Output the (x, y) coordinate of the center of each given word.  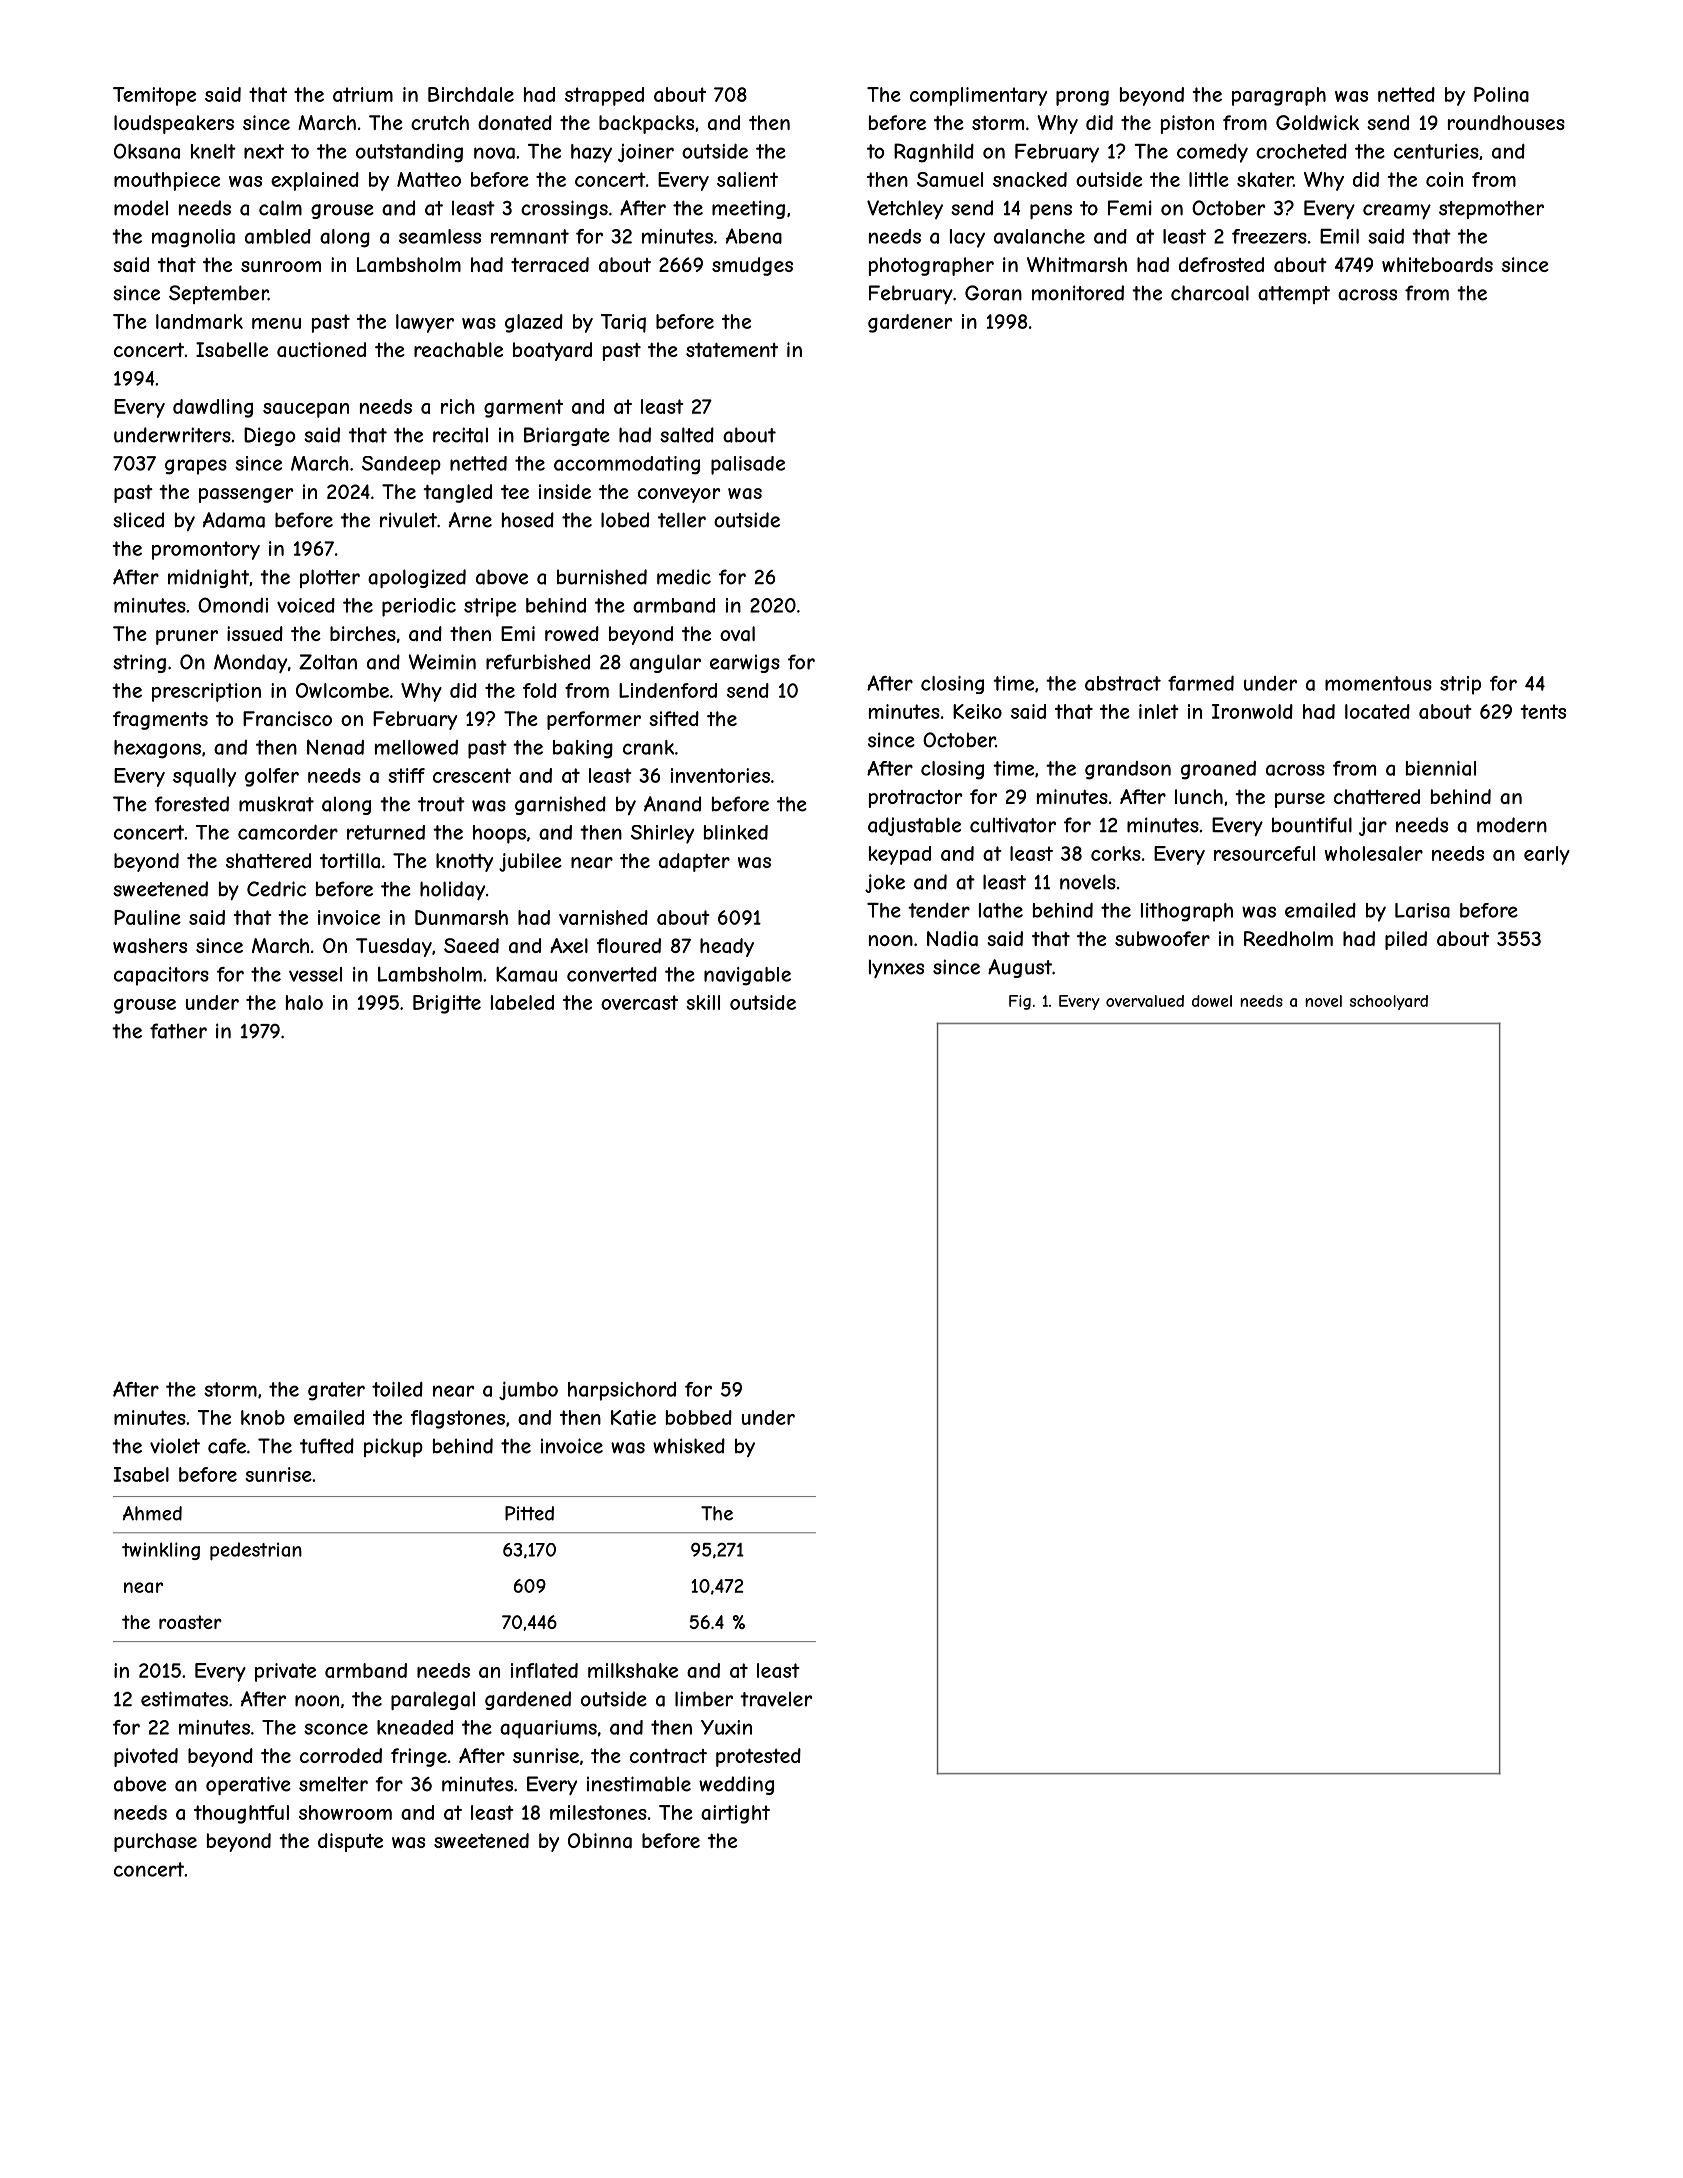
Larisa (1422, 910)
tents (1543, 711)
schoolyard (1389, 1002)
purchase (155, 1842)
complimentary (978, 96)
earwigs (745, 663)
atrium (363, 94)
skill (703, 1002)
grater (336, 1391)
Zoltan (328, 662)
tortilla (350, 860)
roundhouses (1506, 122)
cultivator (1013, 825)
